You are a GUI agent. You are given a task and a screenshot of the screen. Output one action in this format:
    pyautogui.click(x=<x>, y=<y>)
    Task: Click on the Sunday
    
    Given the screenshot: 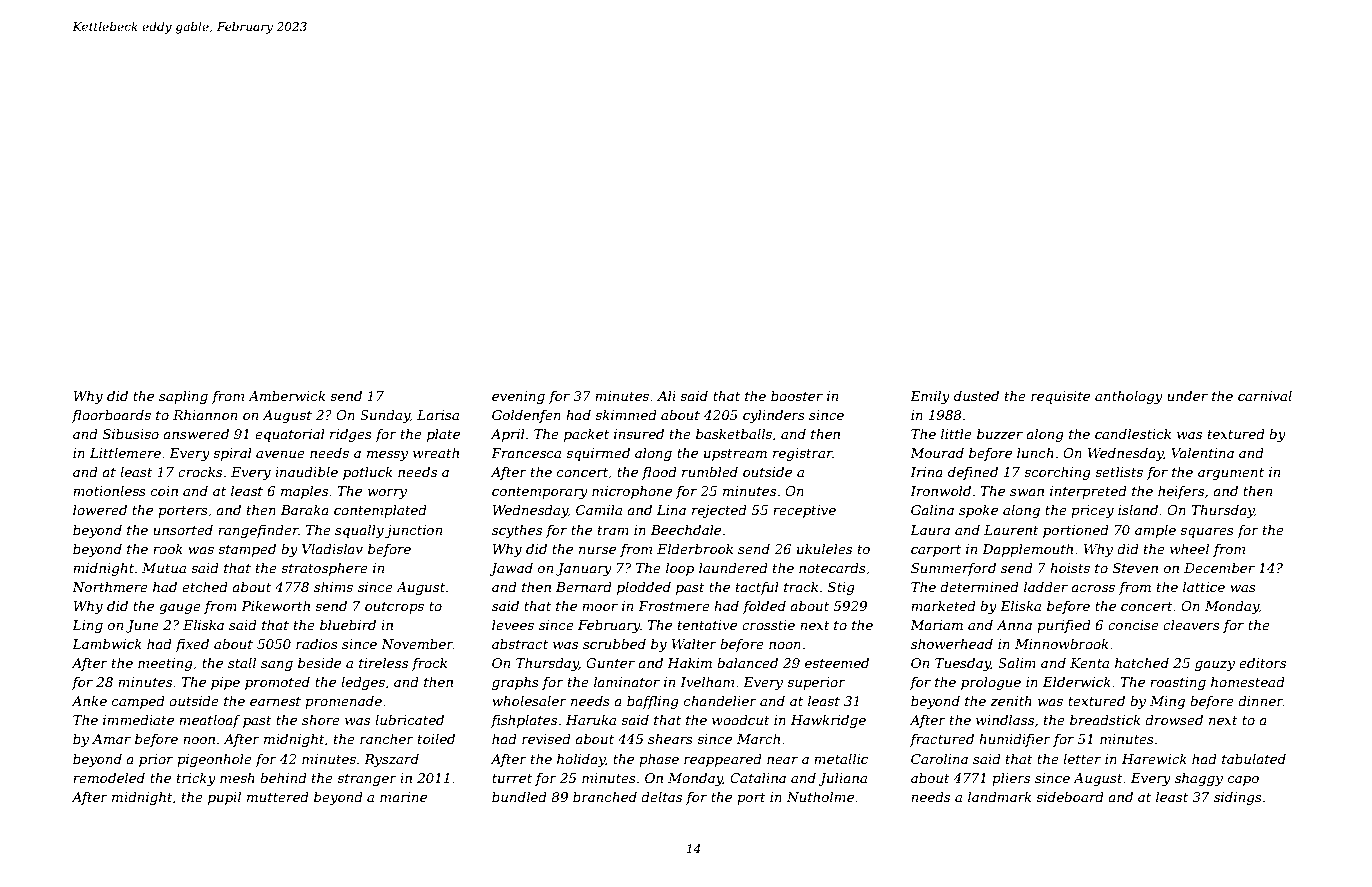 What is the action you would take?
    pyautogui.click(x=385, y=416)
